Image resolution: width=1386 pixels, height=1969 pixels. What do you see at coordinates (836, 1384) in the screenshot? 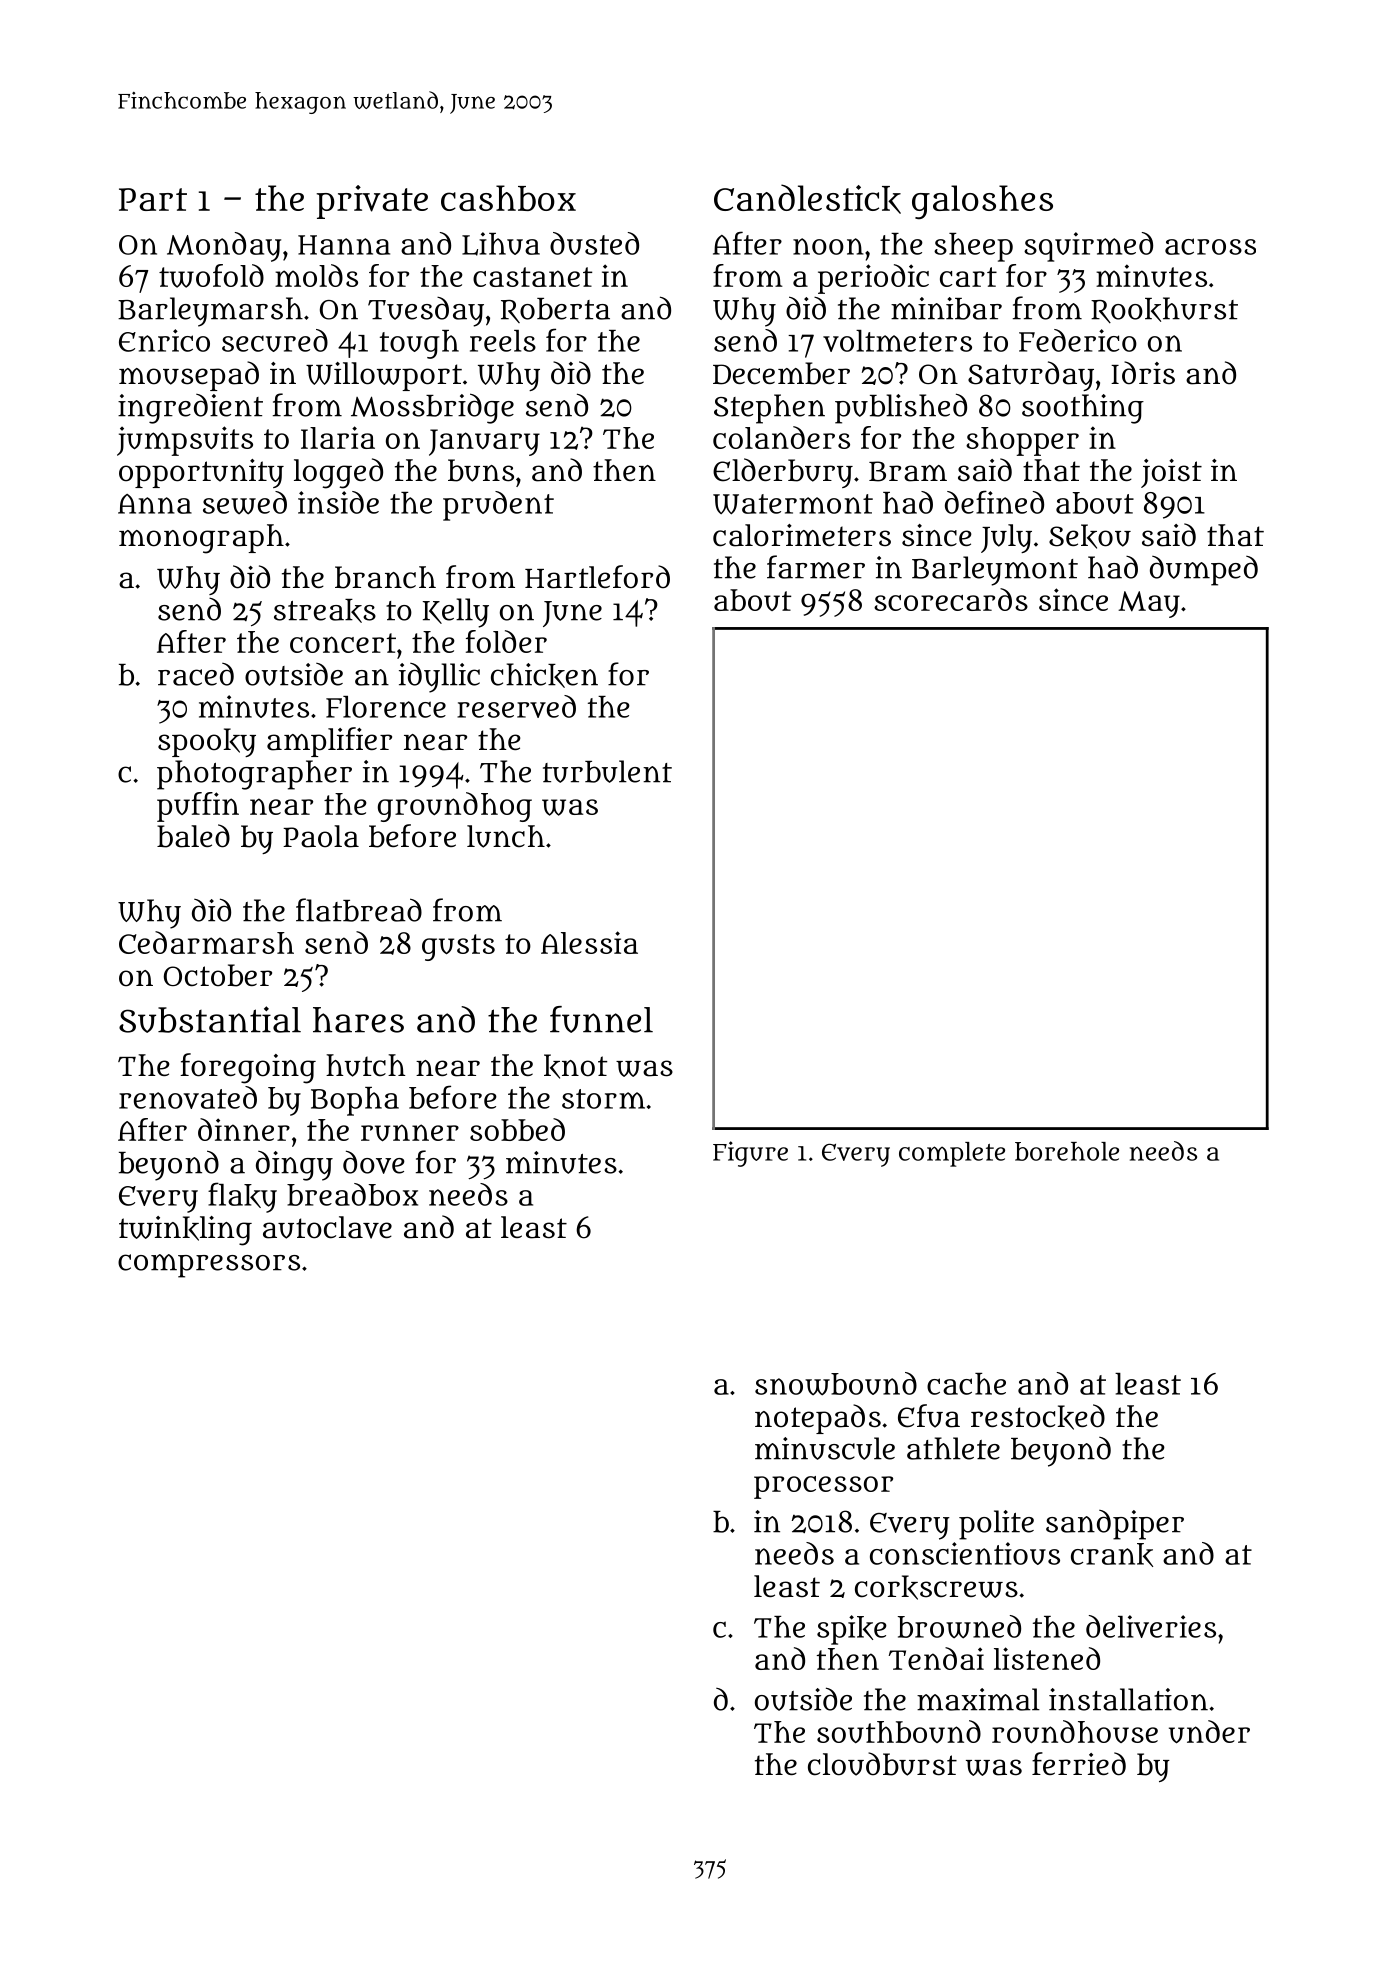
I see `snowbound` at bounding box center [836, 1384].
